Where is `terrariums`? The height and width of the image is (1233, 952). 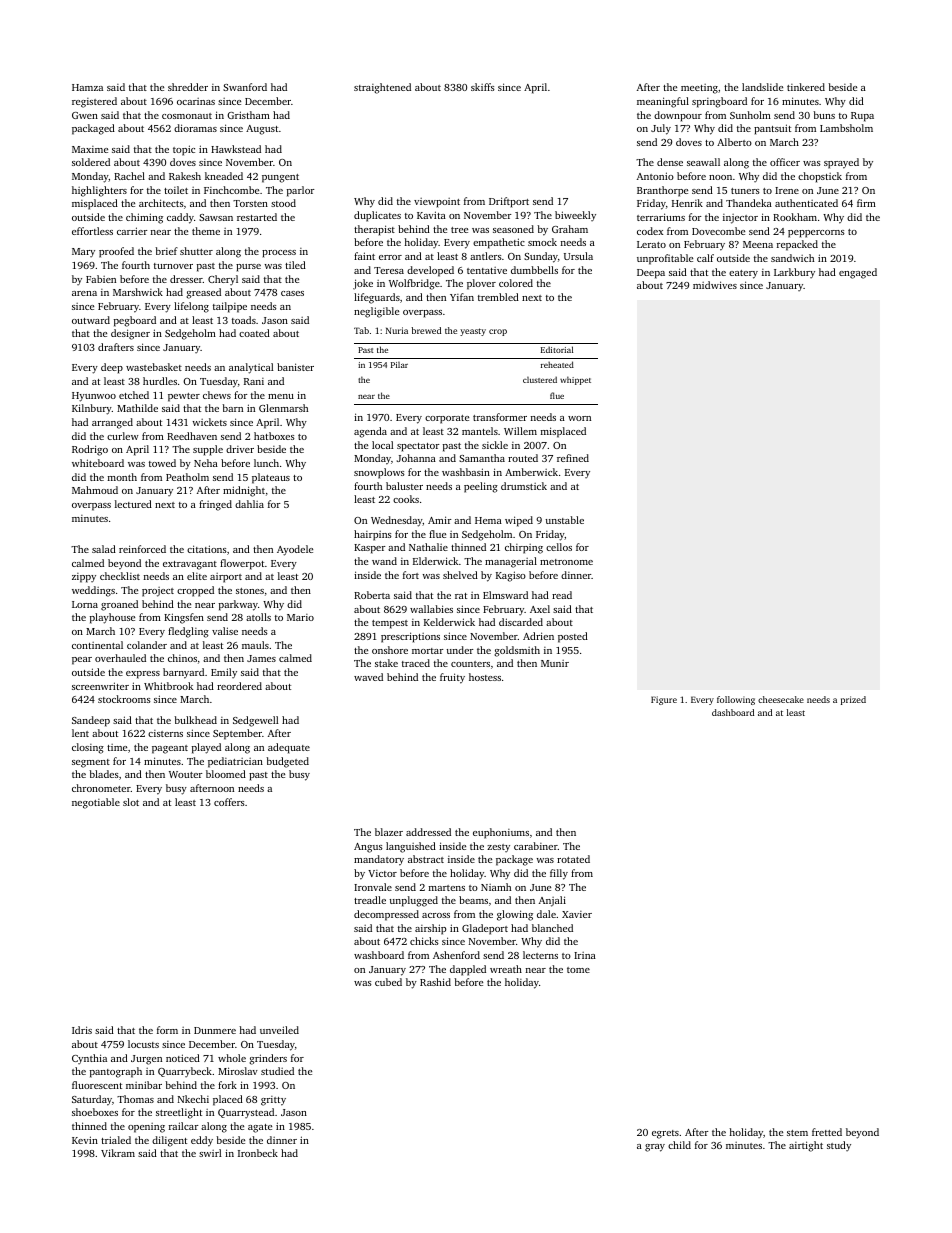
terrariums is located at coordinates (661, 217).
